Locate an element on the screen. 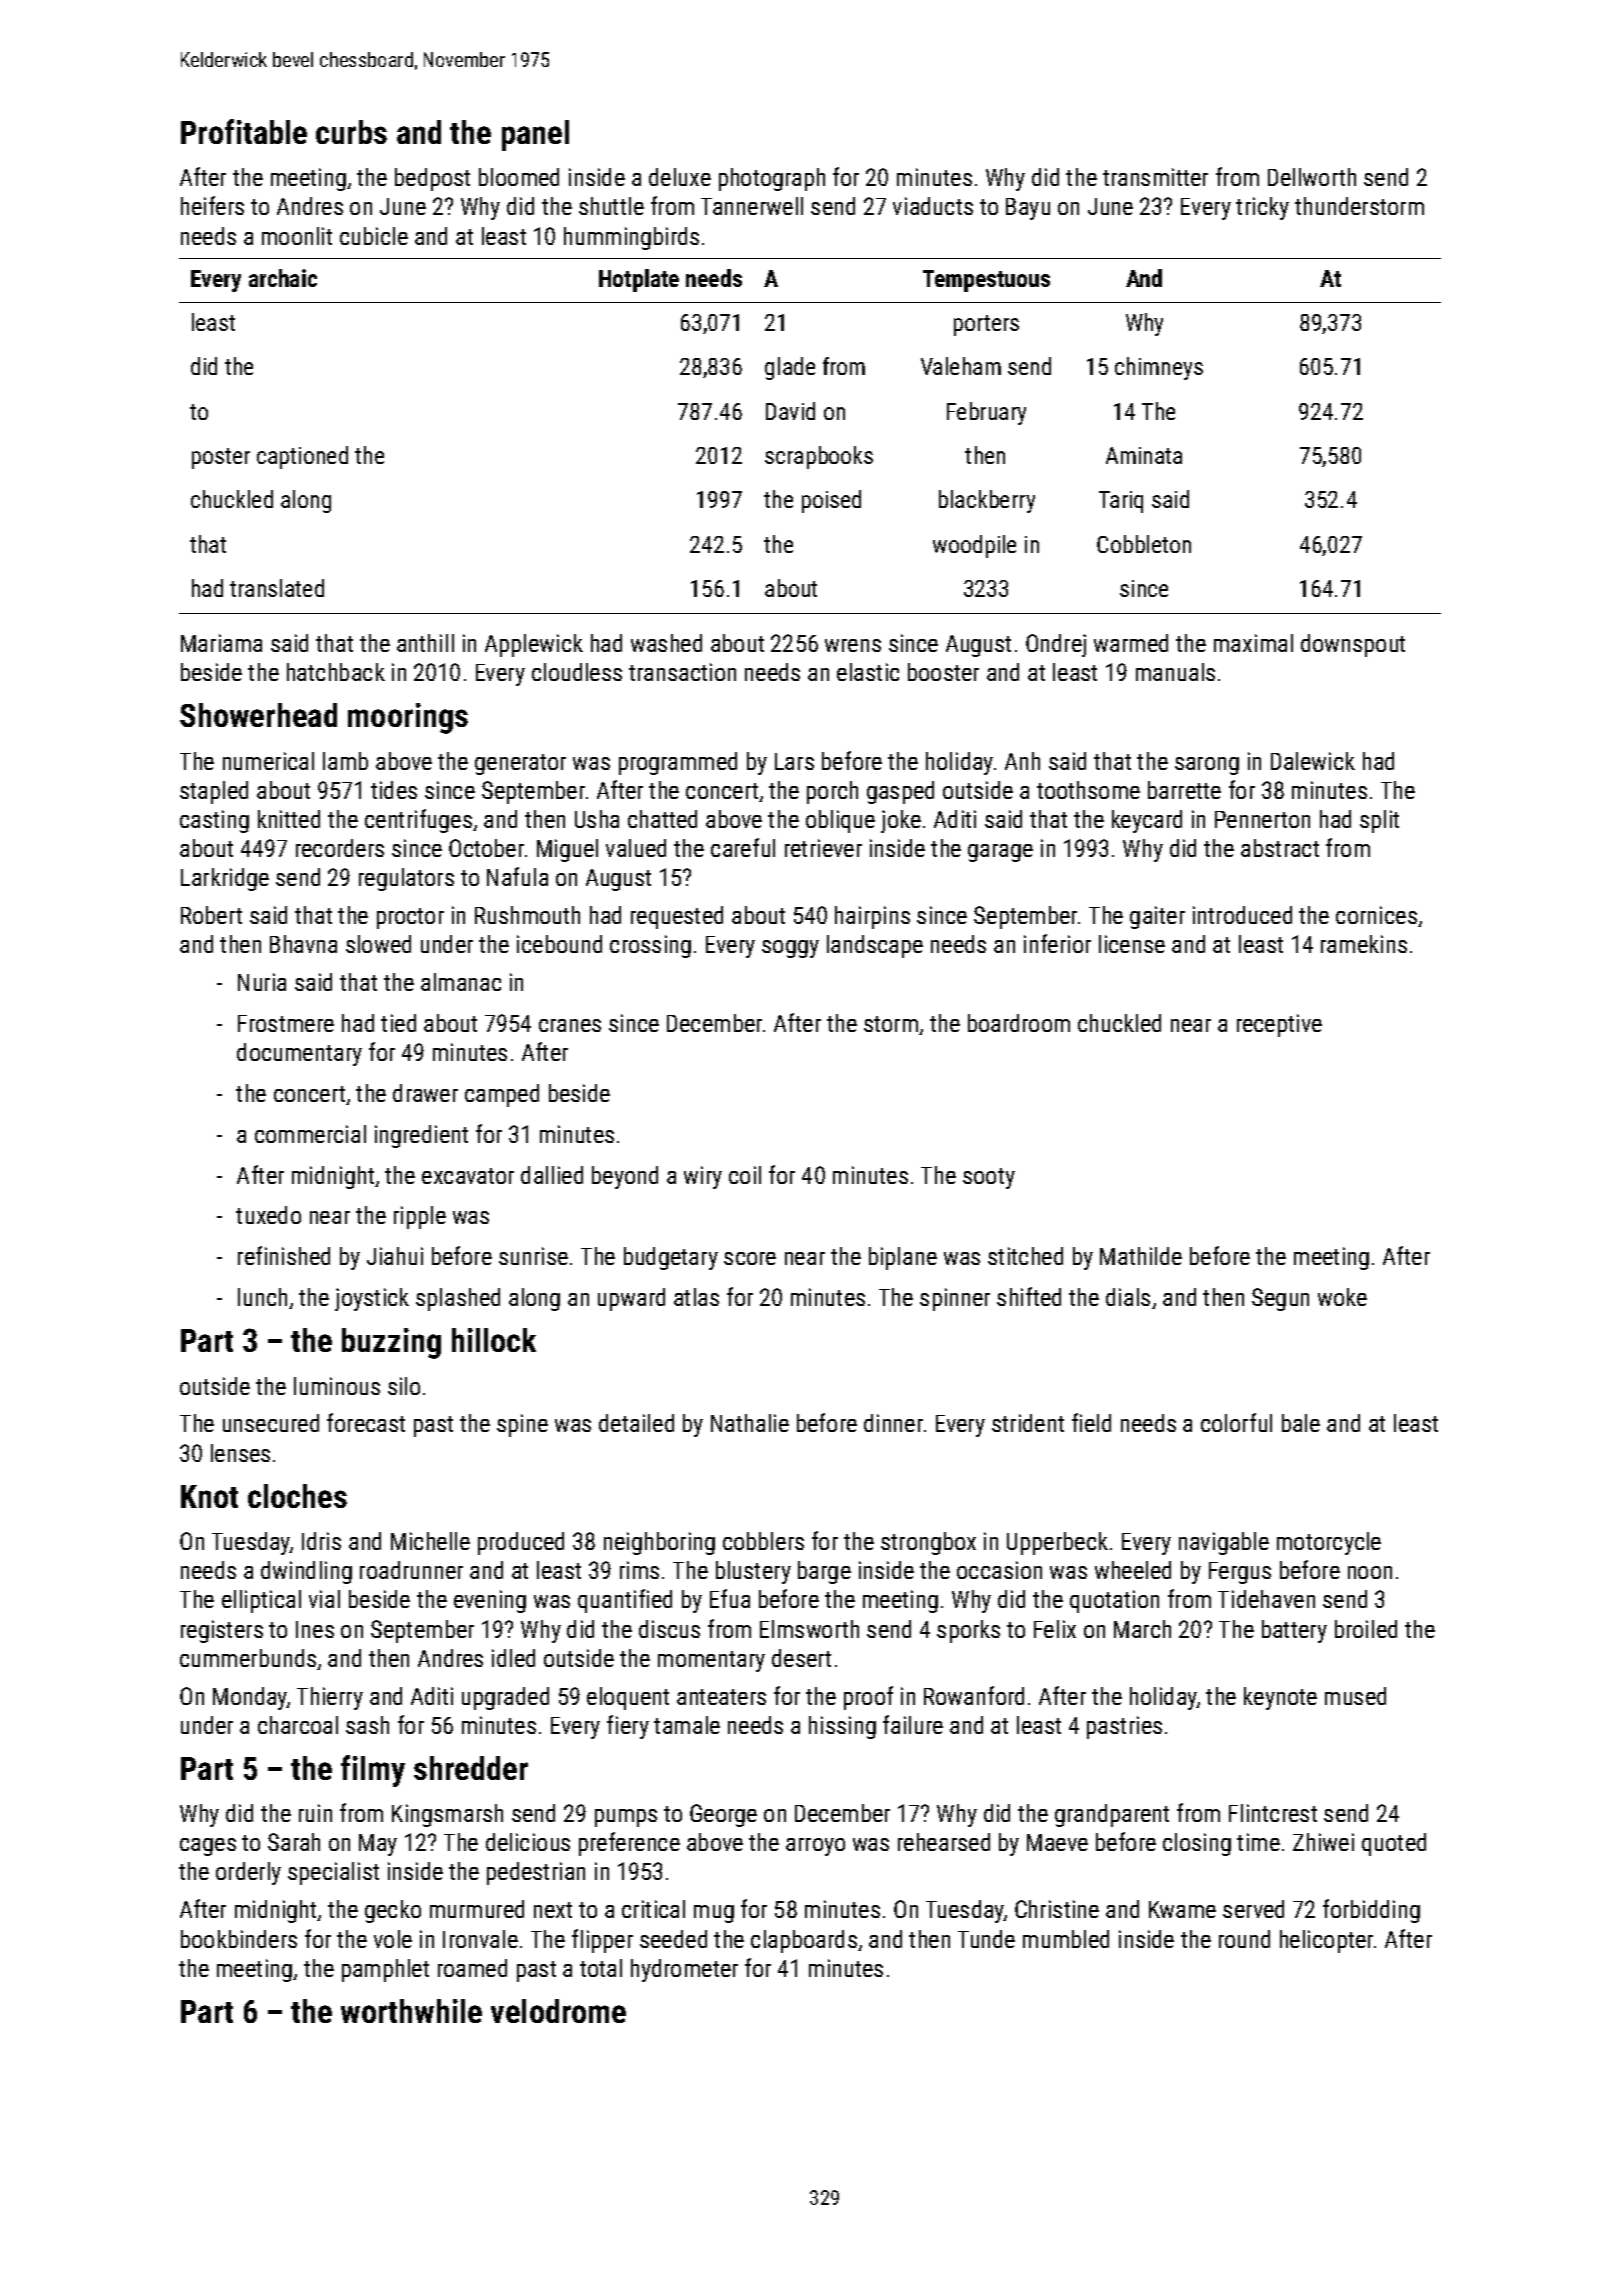 The width and height of the screenshot is (1620, 2292). moonlit is located at coordinates (297, 236).
